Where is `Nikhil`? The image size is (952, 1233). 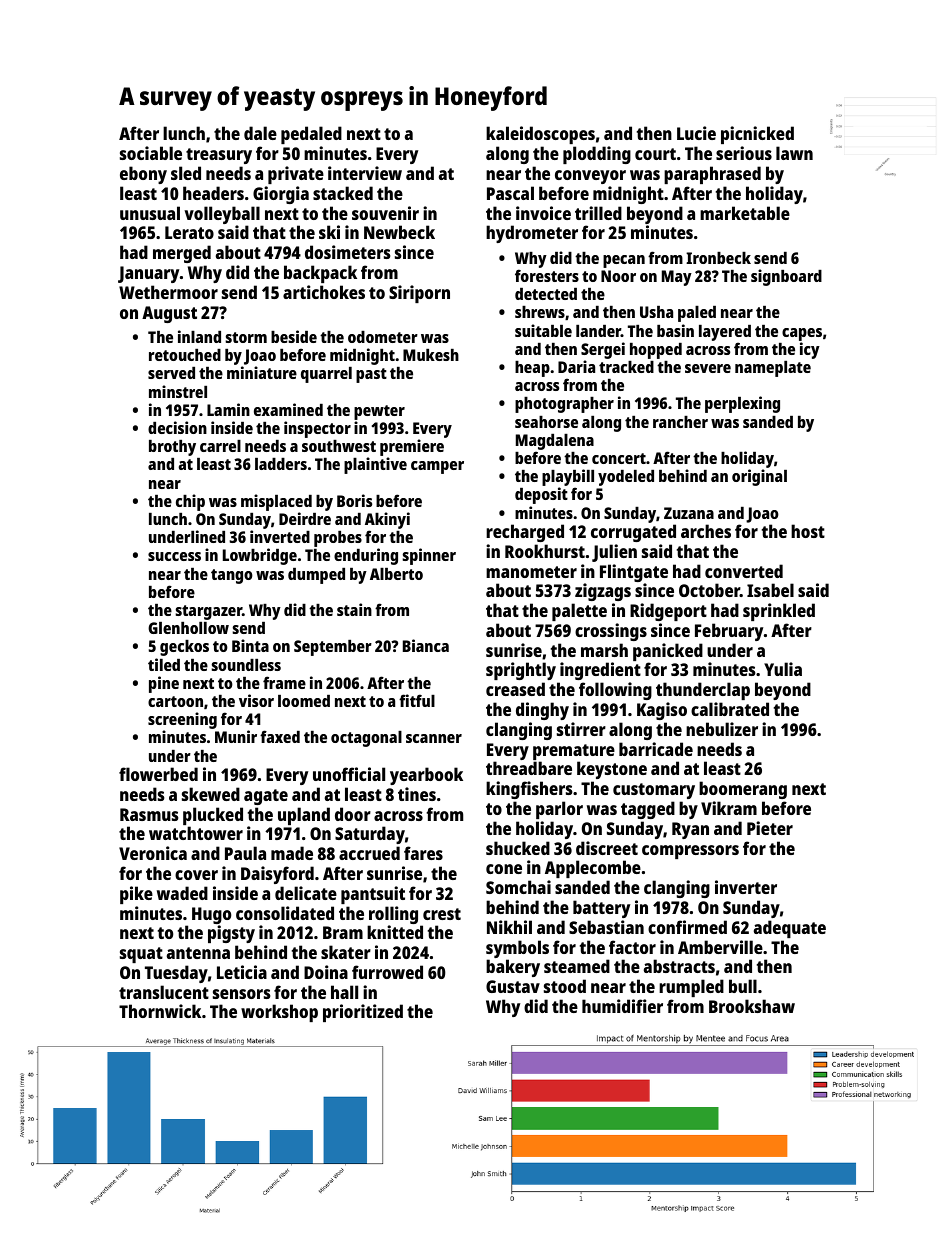
Nikhil is located at coordinates (509, 927).
